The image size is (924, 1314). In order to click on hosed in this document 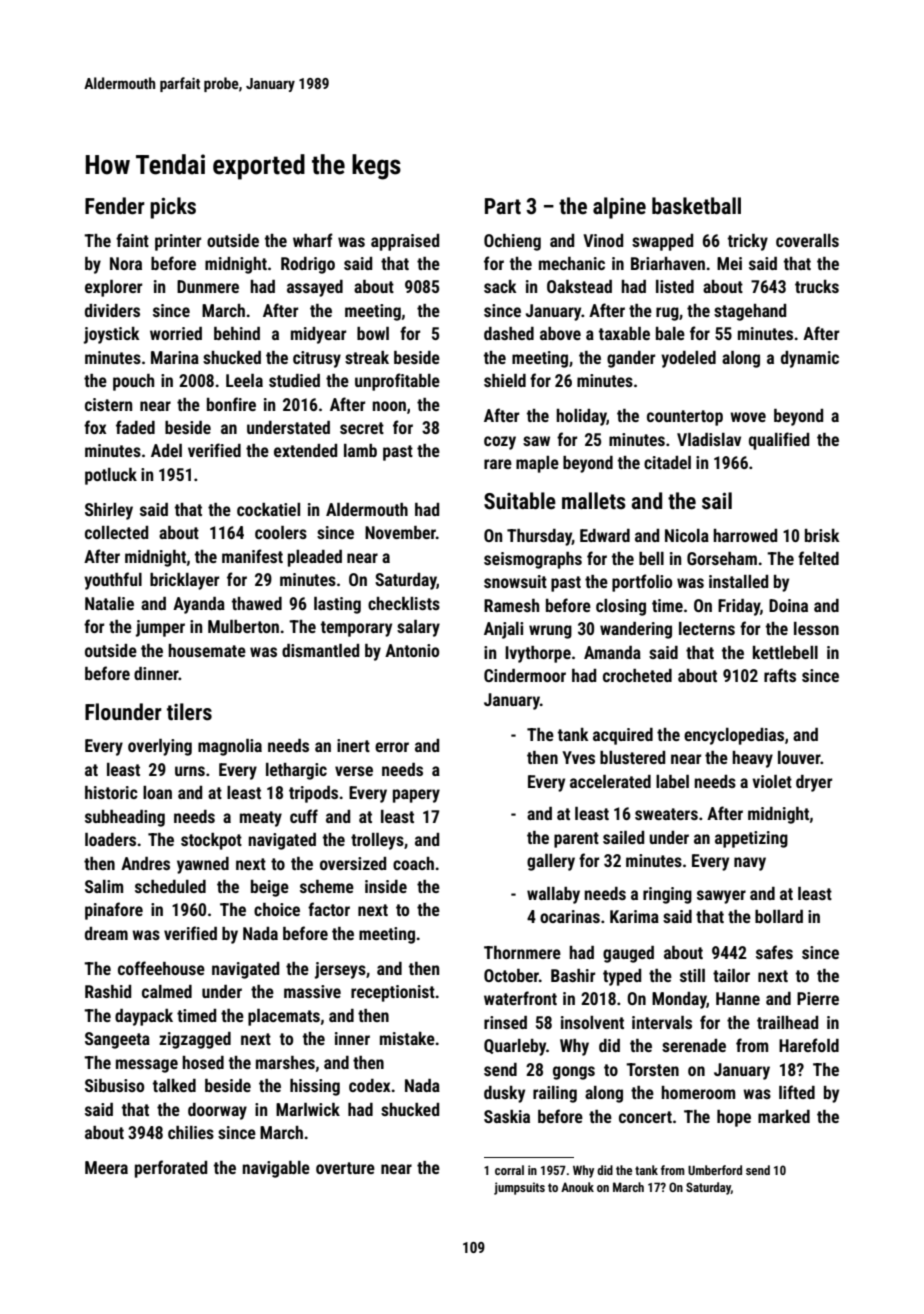, I will do `click(203, 1062)`.
